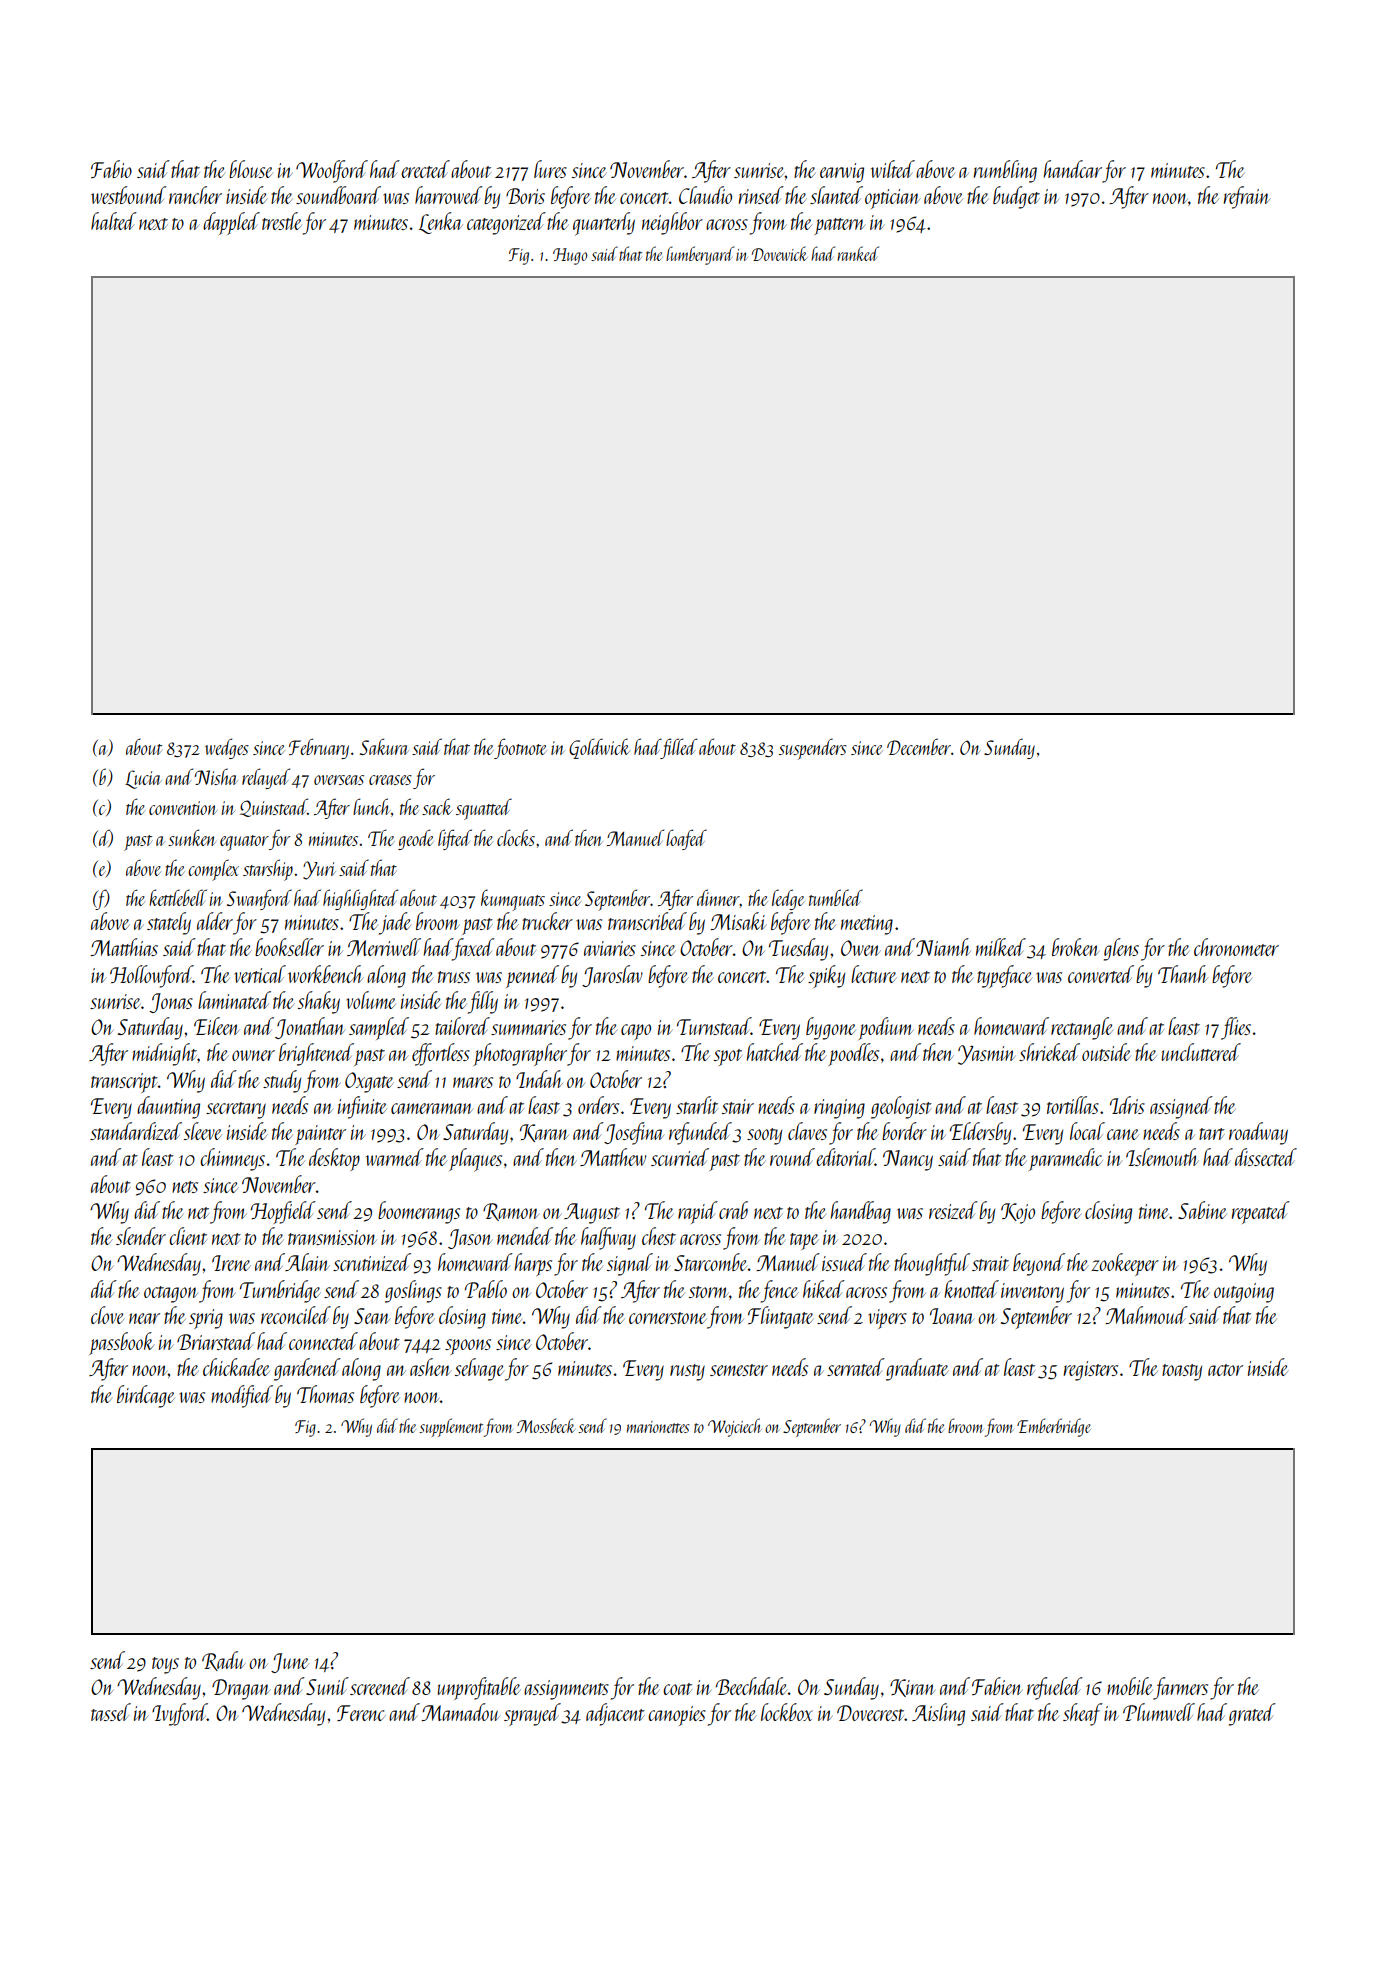 The image size is (1386, 1969). I want to click on December, so click(919, 746).
